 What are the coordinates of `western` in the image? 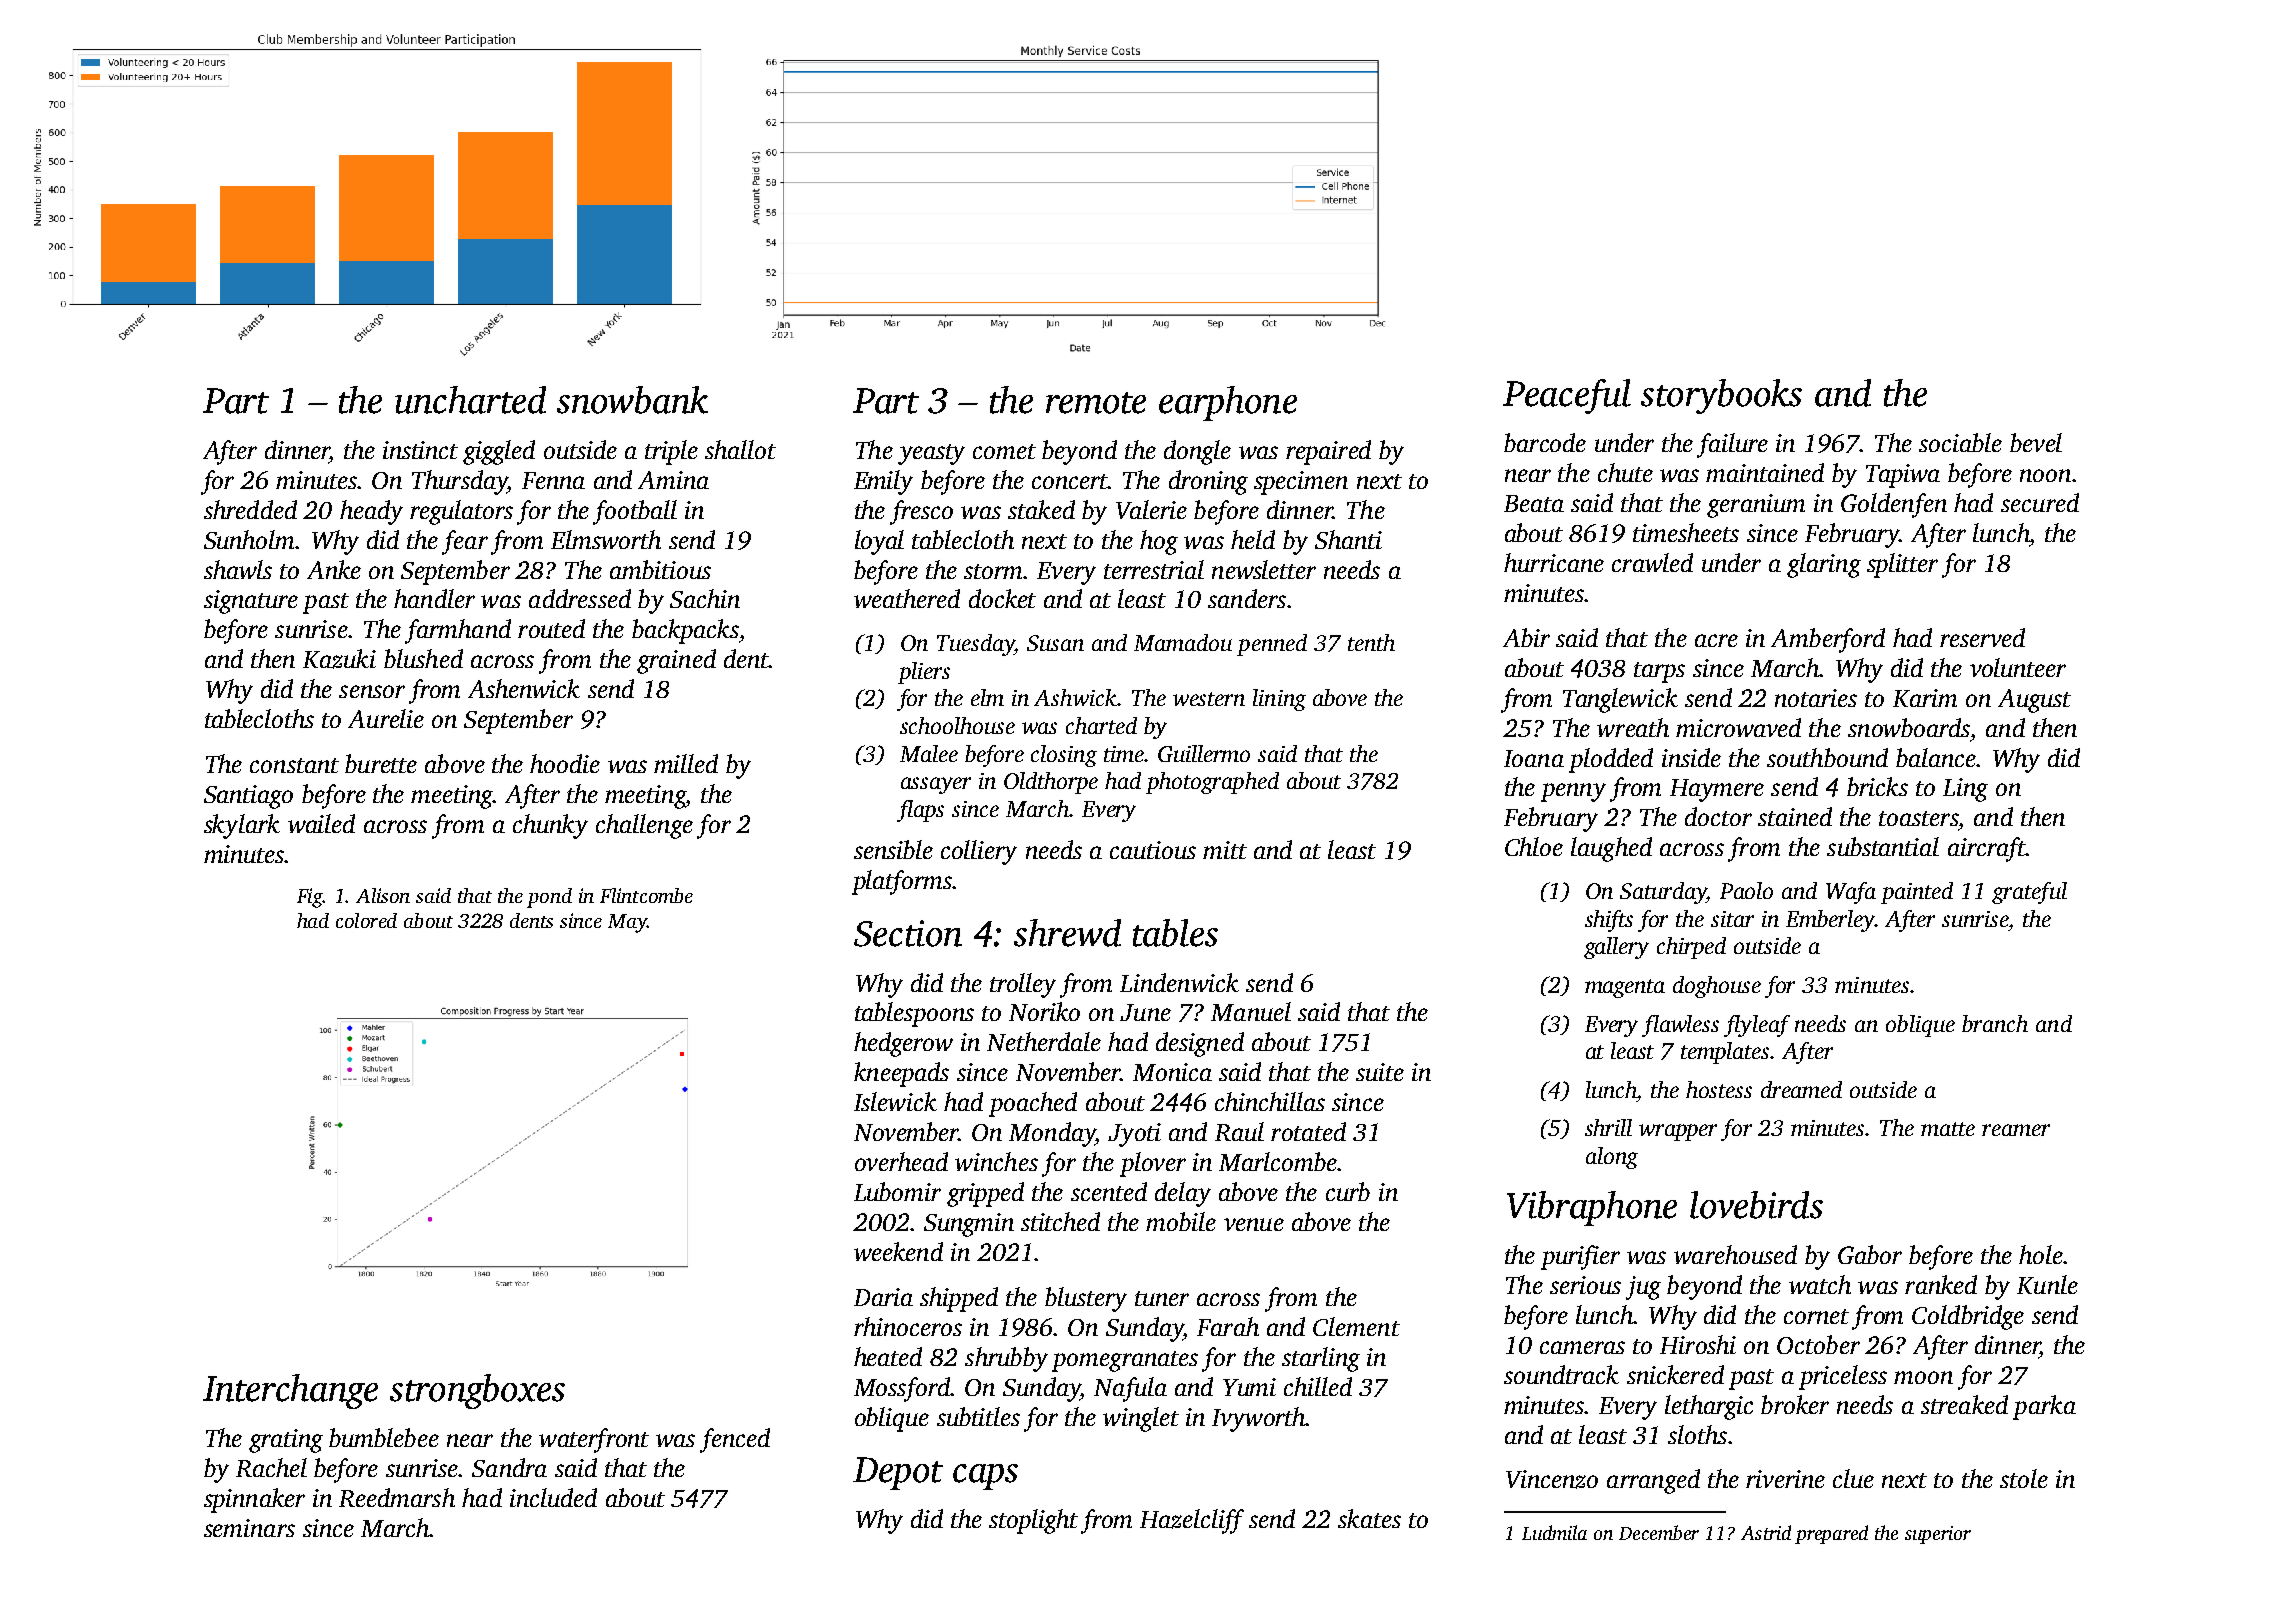 It's located at (1209, 699).
